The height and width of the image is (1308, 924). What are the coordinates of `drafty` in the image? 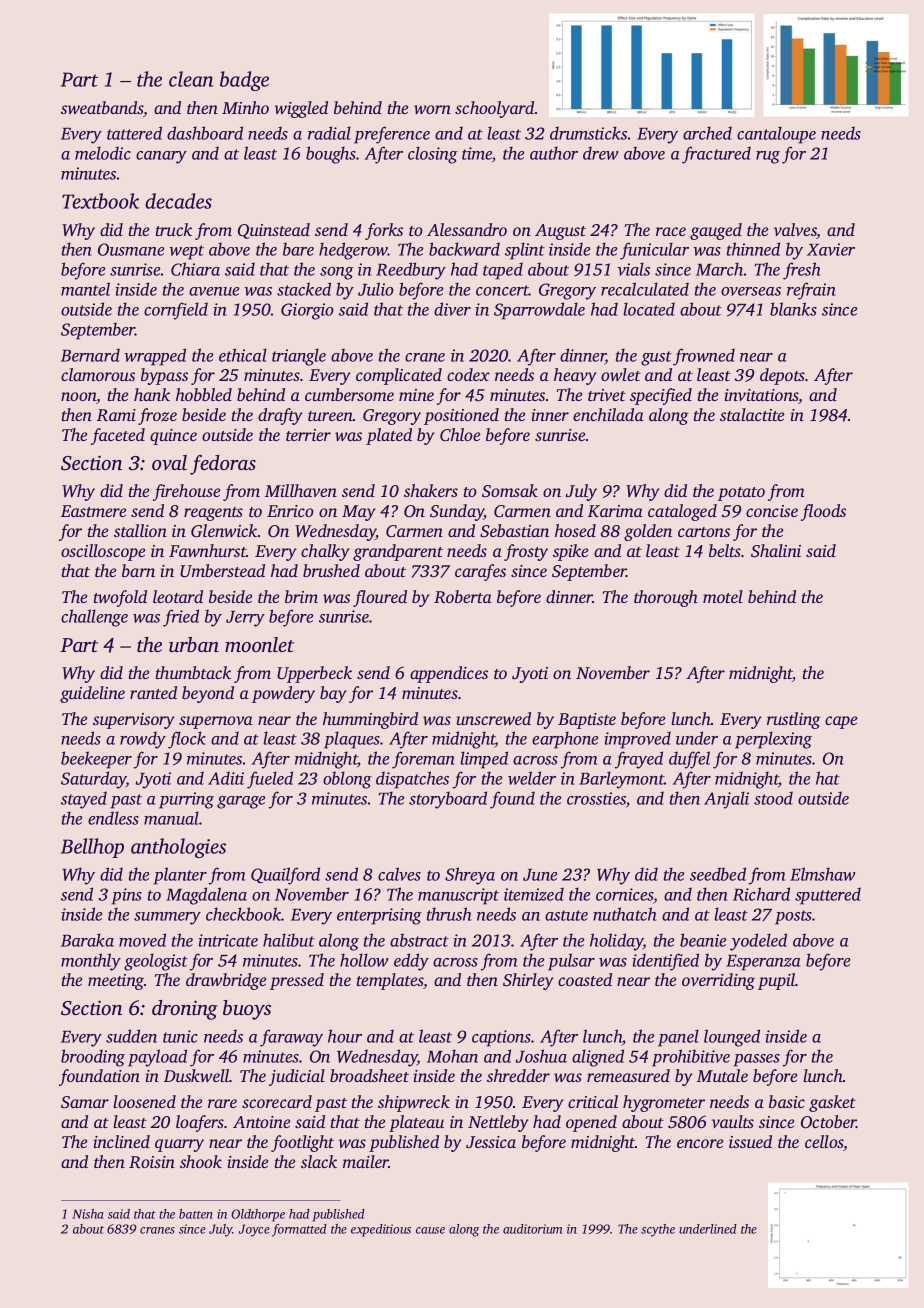 It's located at (280, 416).
